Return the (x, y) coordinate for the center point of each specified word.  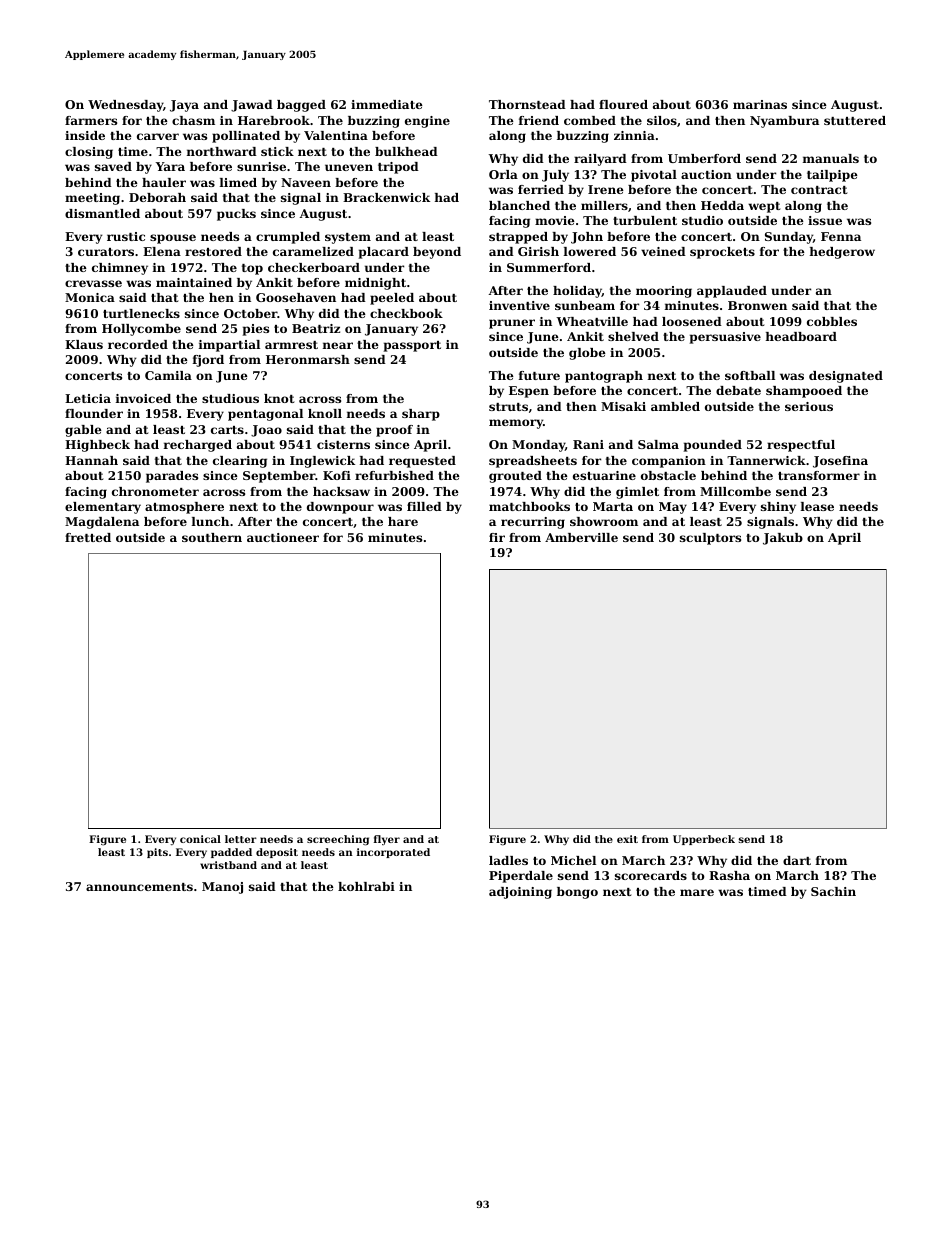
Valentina (336, 135)
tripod (398, 168)
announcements (139, 887)
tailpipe (832, 176)
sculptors (710, 539)
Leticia (88, 398)
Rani (588, 444)
